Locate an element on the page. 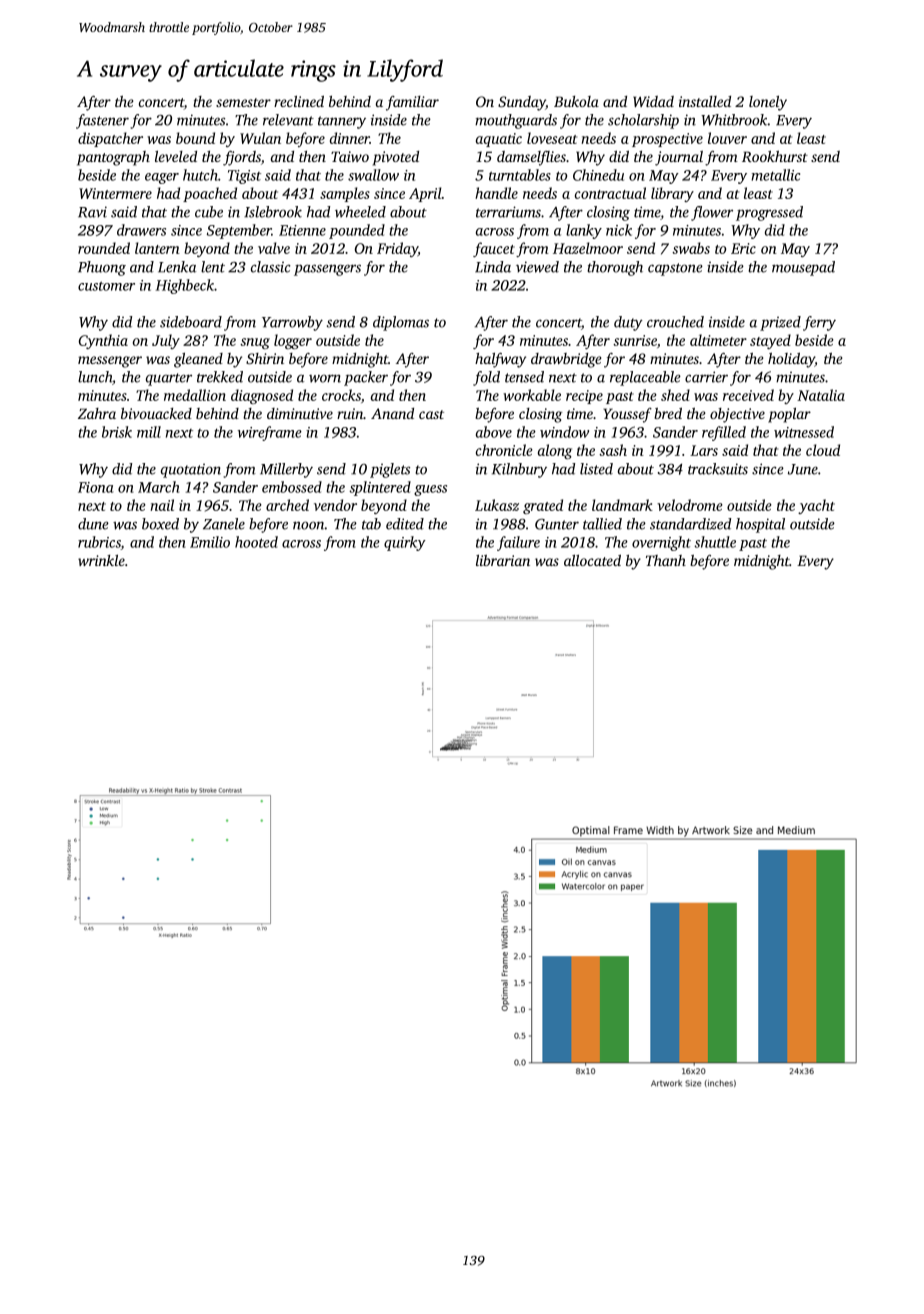  pivoted is located at coordinates (396, 158).
